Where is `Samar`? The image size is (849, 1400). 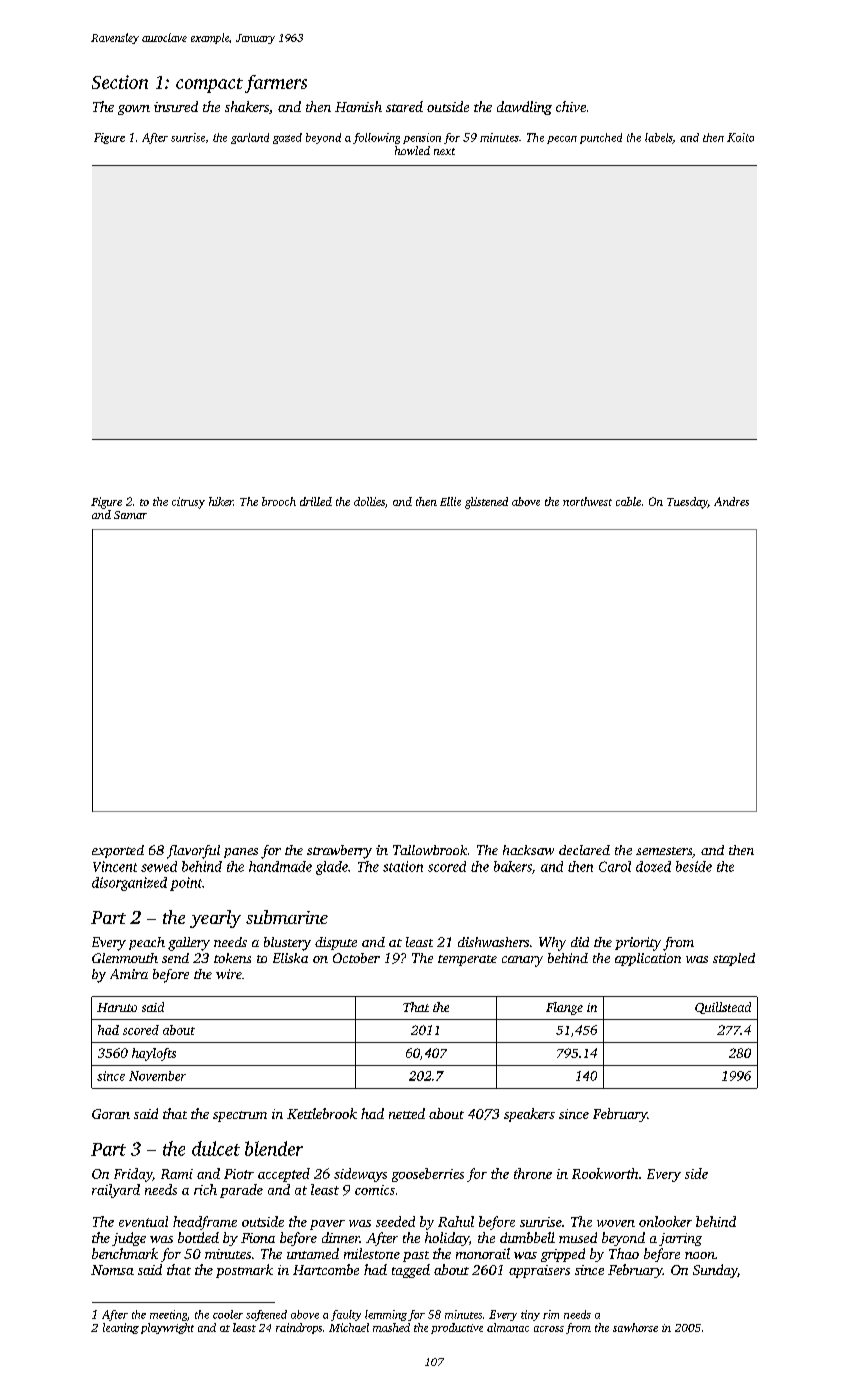
Samar is located at coordinates (130, 515).
